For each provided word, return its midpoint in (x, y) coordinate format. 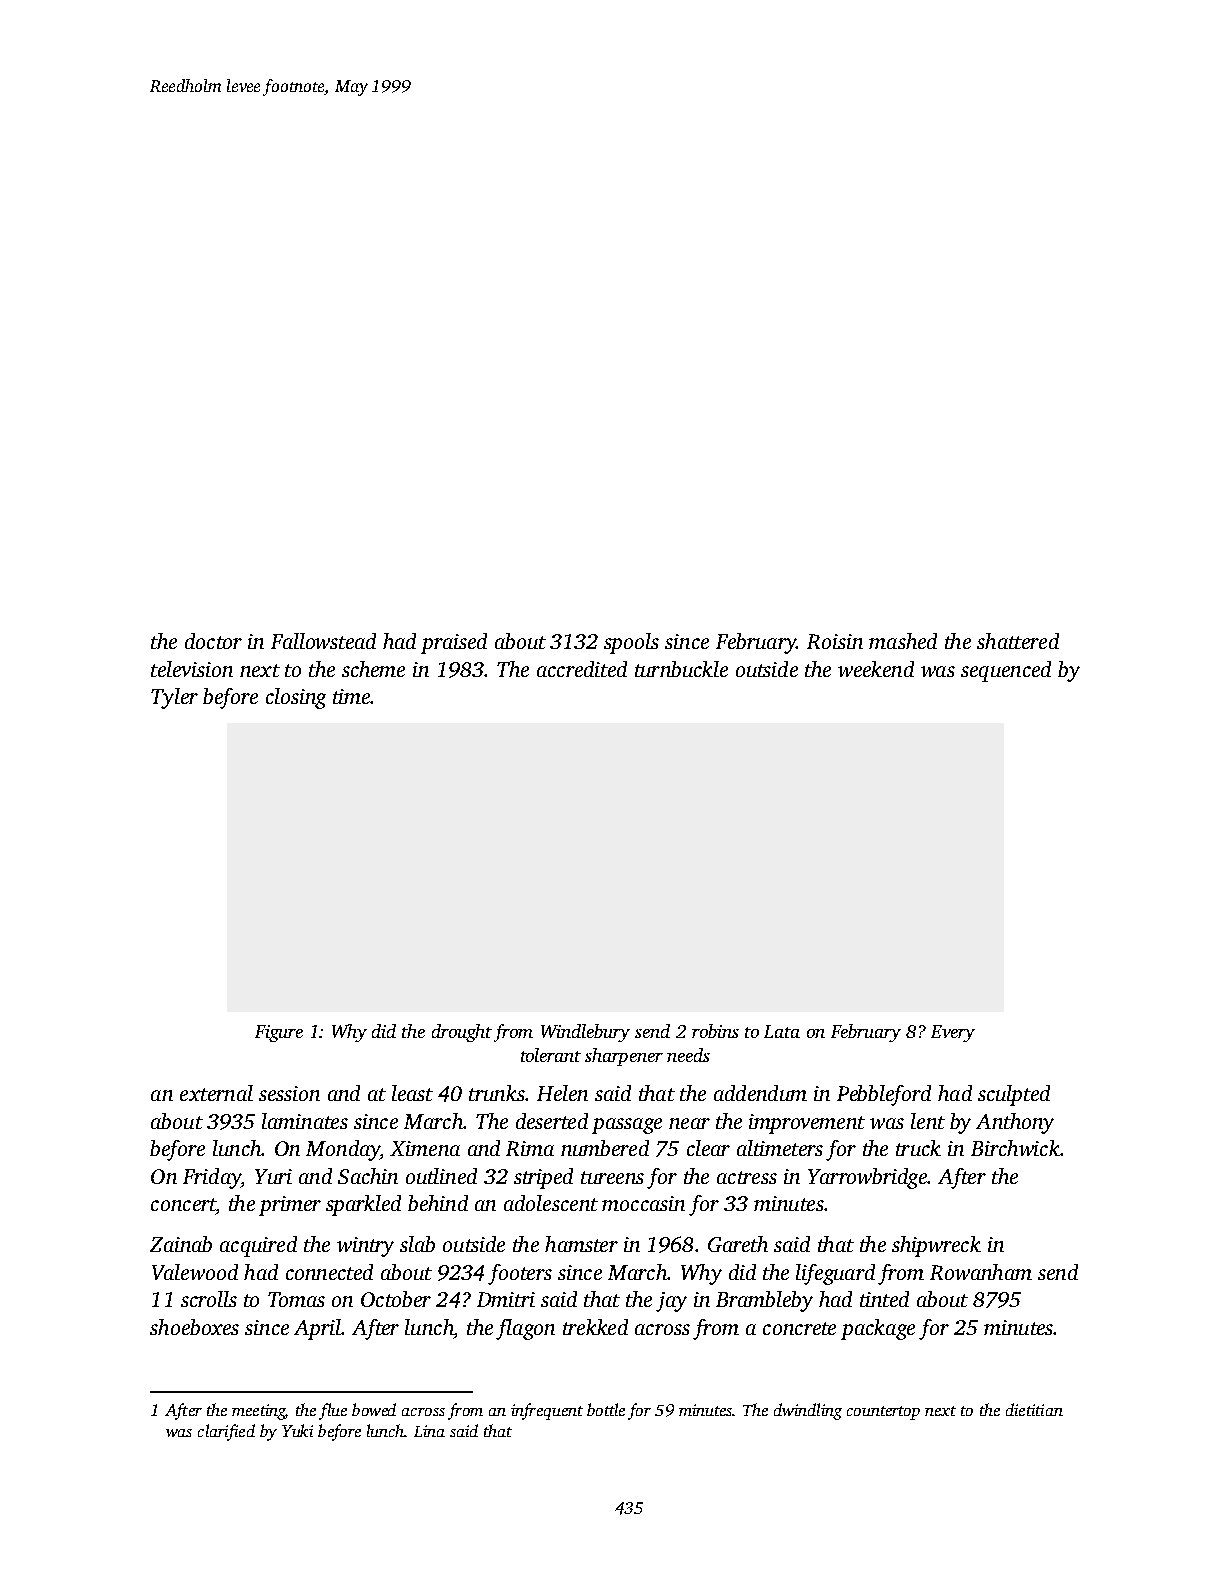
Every (953, 1033)
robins (715, 1031)
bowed (374, 1409)
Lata (782, 1031)
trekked (595, 1327)
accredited (582, 669)
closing (296, 698)
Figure (279, 1033)
